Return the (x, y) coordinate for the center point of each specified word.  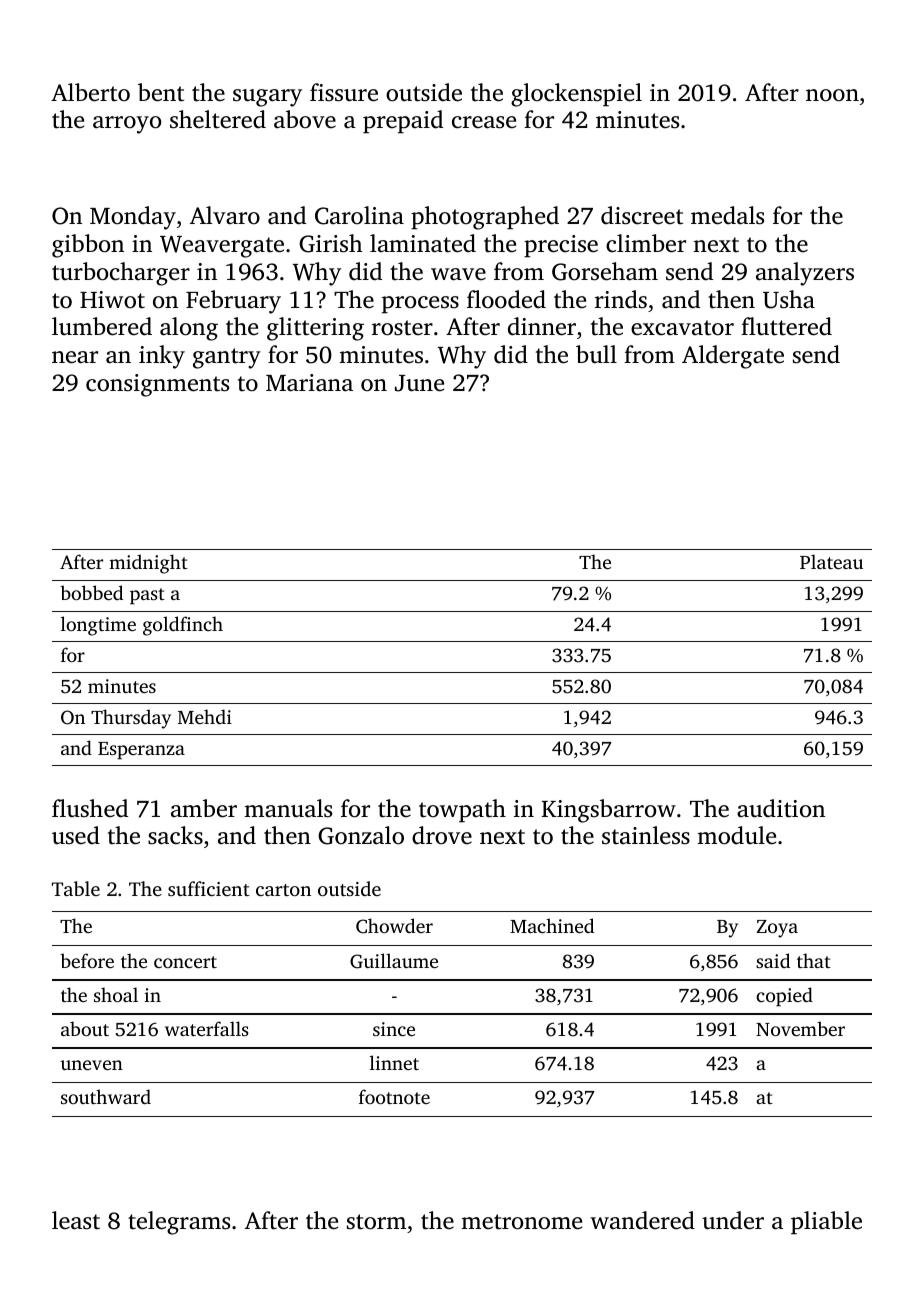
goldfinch (183, 626)
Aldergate (733, 357)
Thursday (131, 719)
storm (376, 1222)
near (75, 357)
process (420, 305)
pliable (826, 1223)
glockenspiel (576, 95)
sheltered (218, 119)
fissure (344, 92)
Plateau (831, 561)
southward (106, 1096)
